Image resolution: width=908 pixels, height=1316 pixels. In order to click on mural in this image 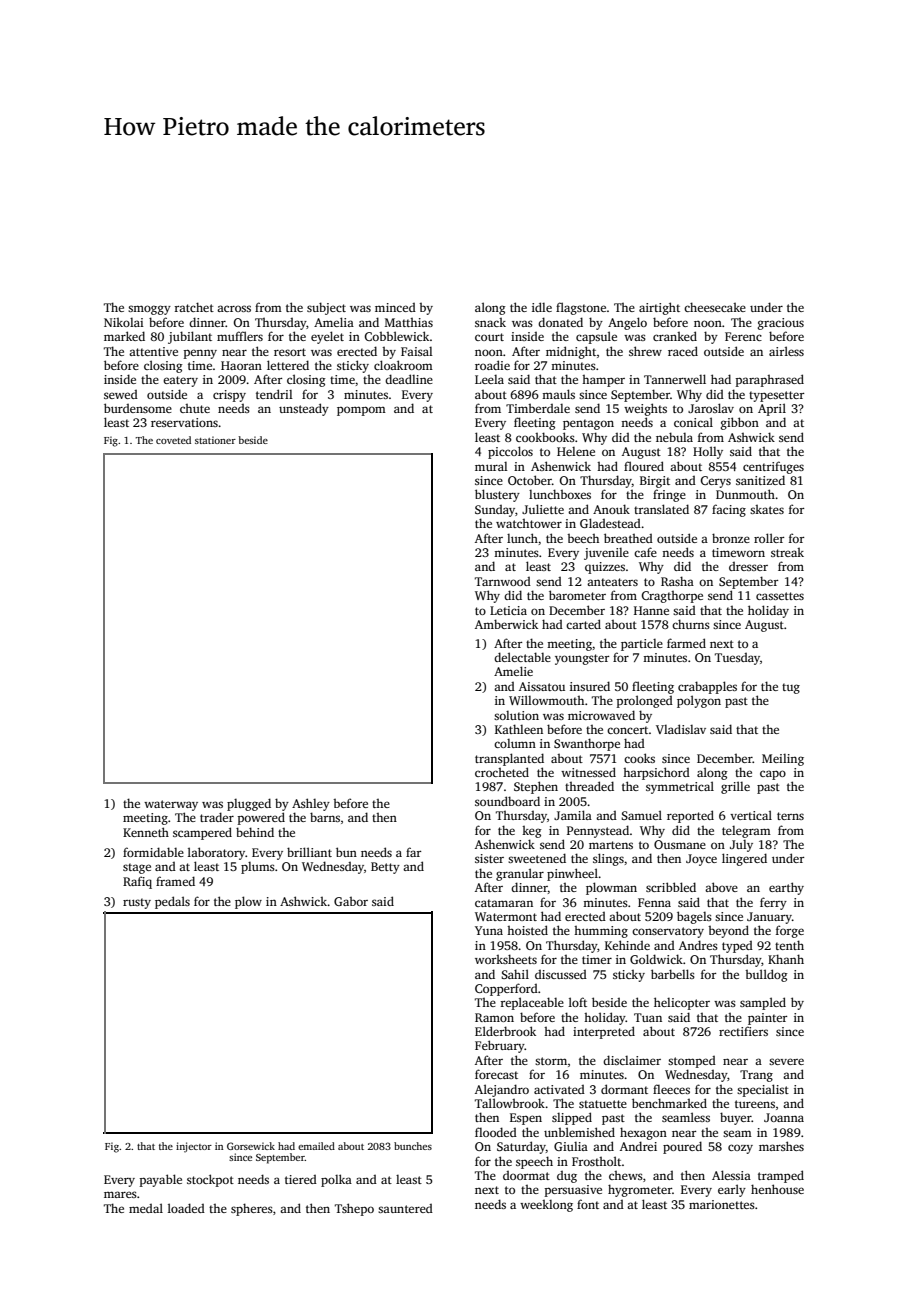, I will do `click(491, 466)`.
